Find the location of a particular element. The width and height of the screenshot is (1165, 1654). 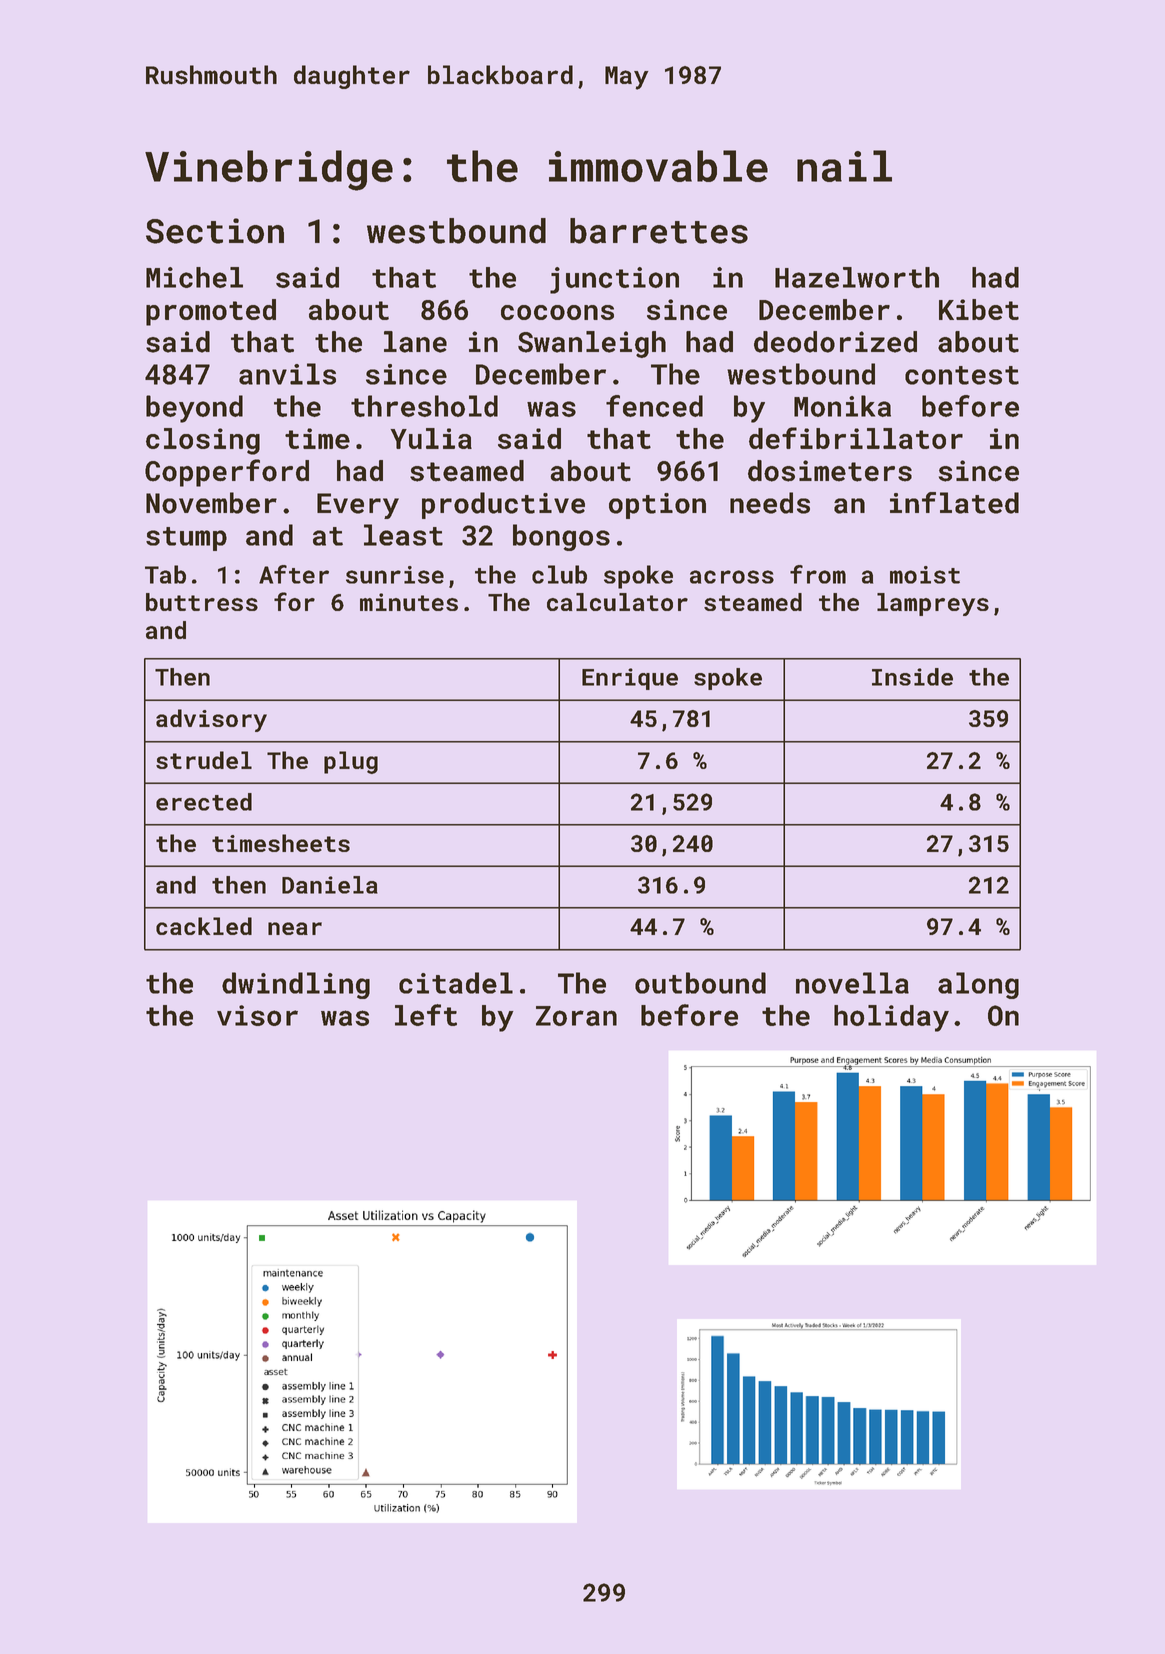

barrettes is located at coordinates (659, 231).
